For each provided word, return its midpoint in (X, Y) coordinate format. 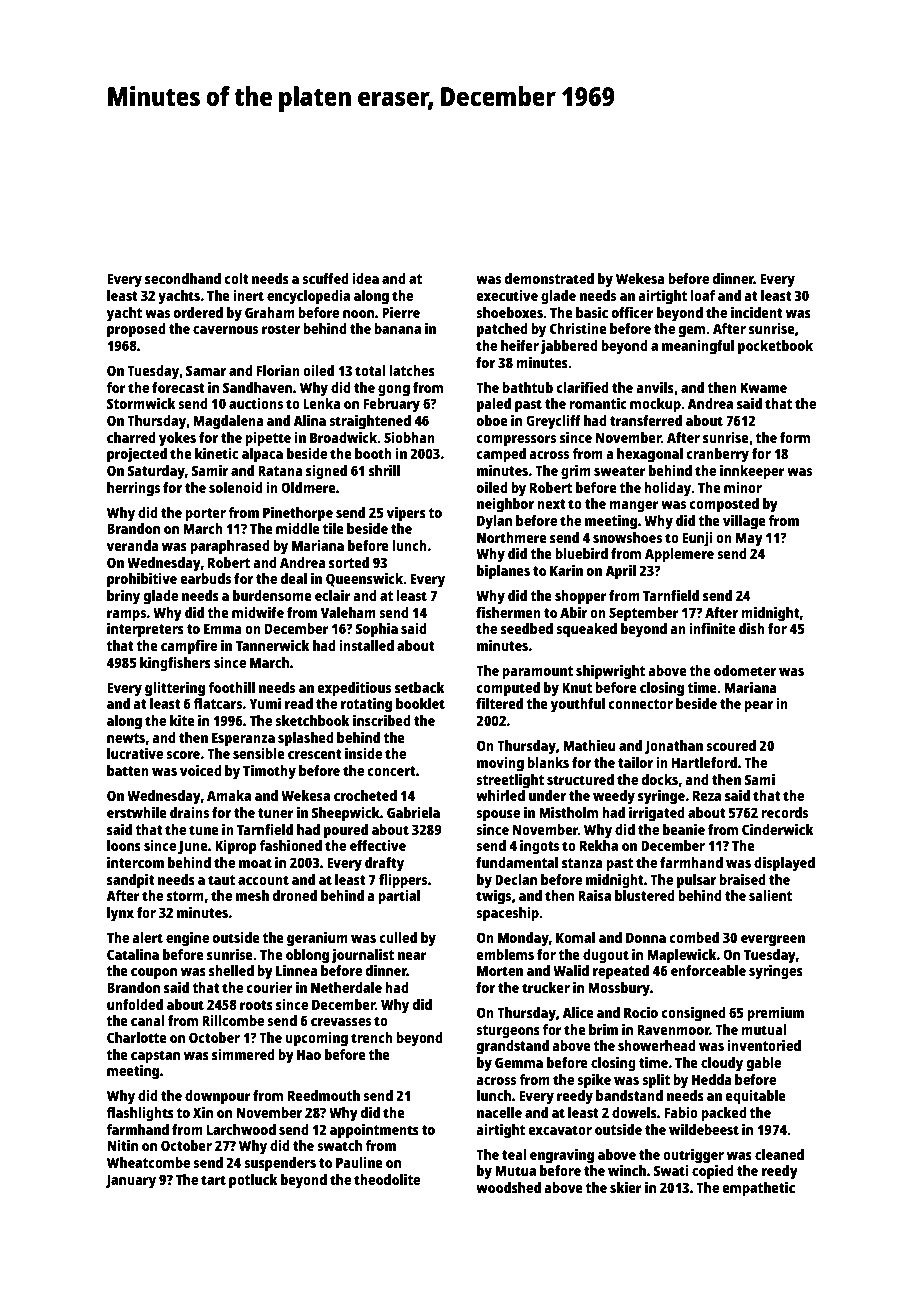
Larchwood (241, 1129)
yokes (177, 439)
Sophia (376, 630)
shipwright (610, 672)
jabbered (569, 347)
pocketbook (775, 347)
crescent (315, 754)
